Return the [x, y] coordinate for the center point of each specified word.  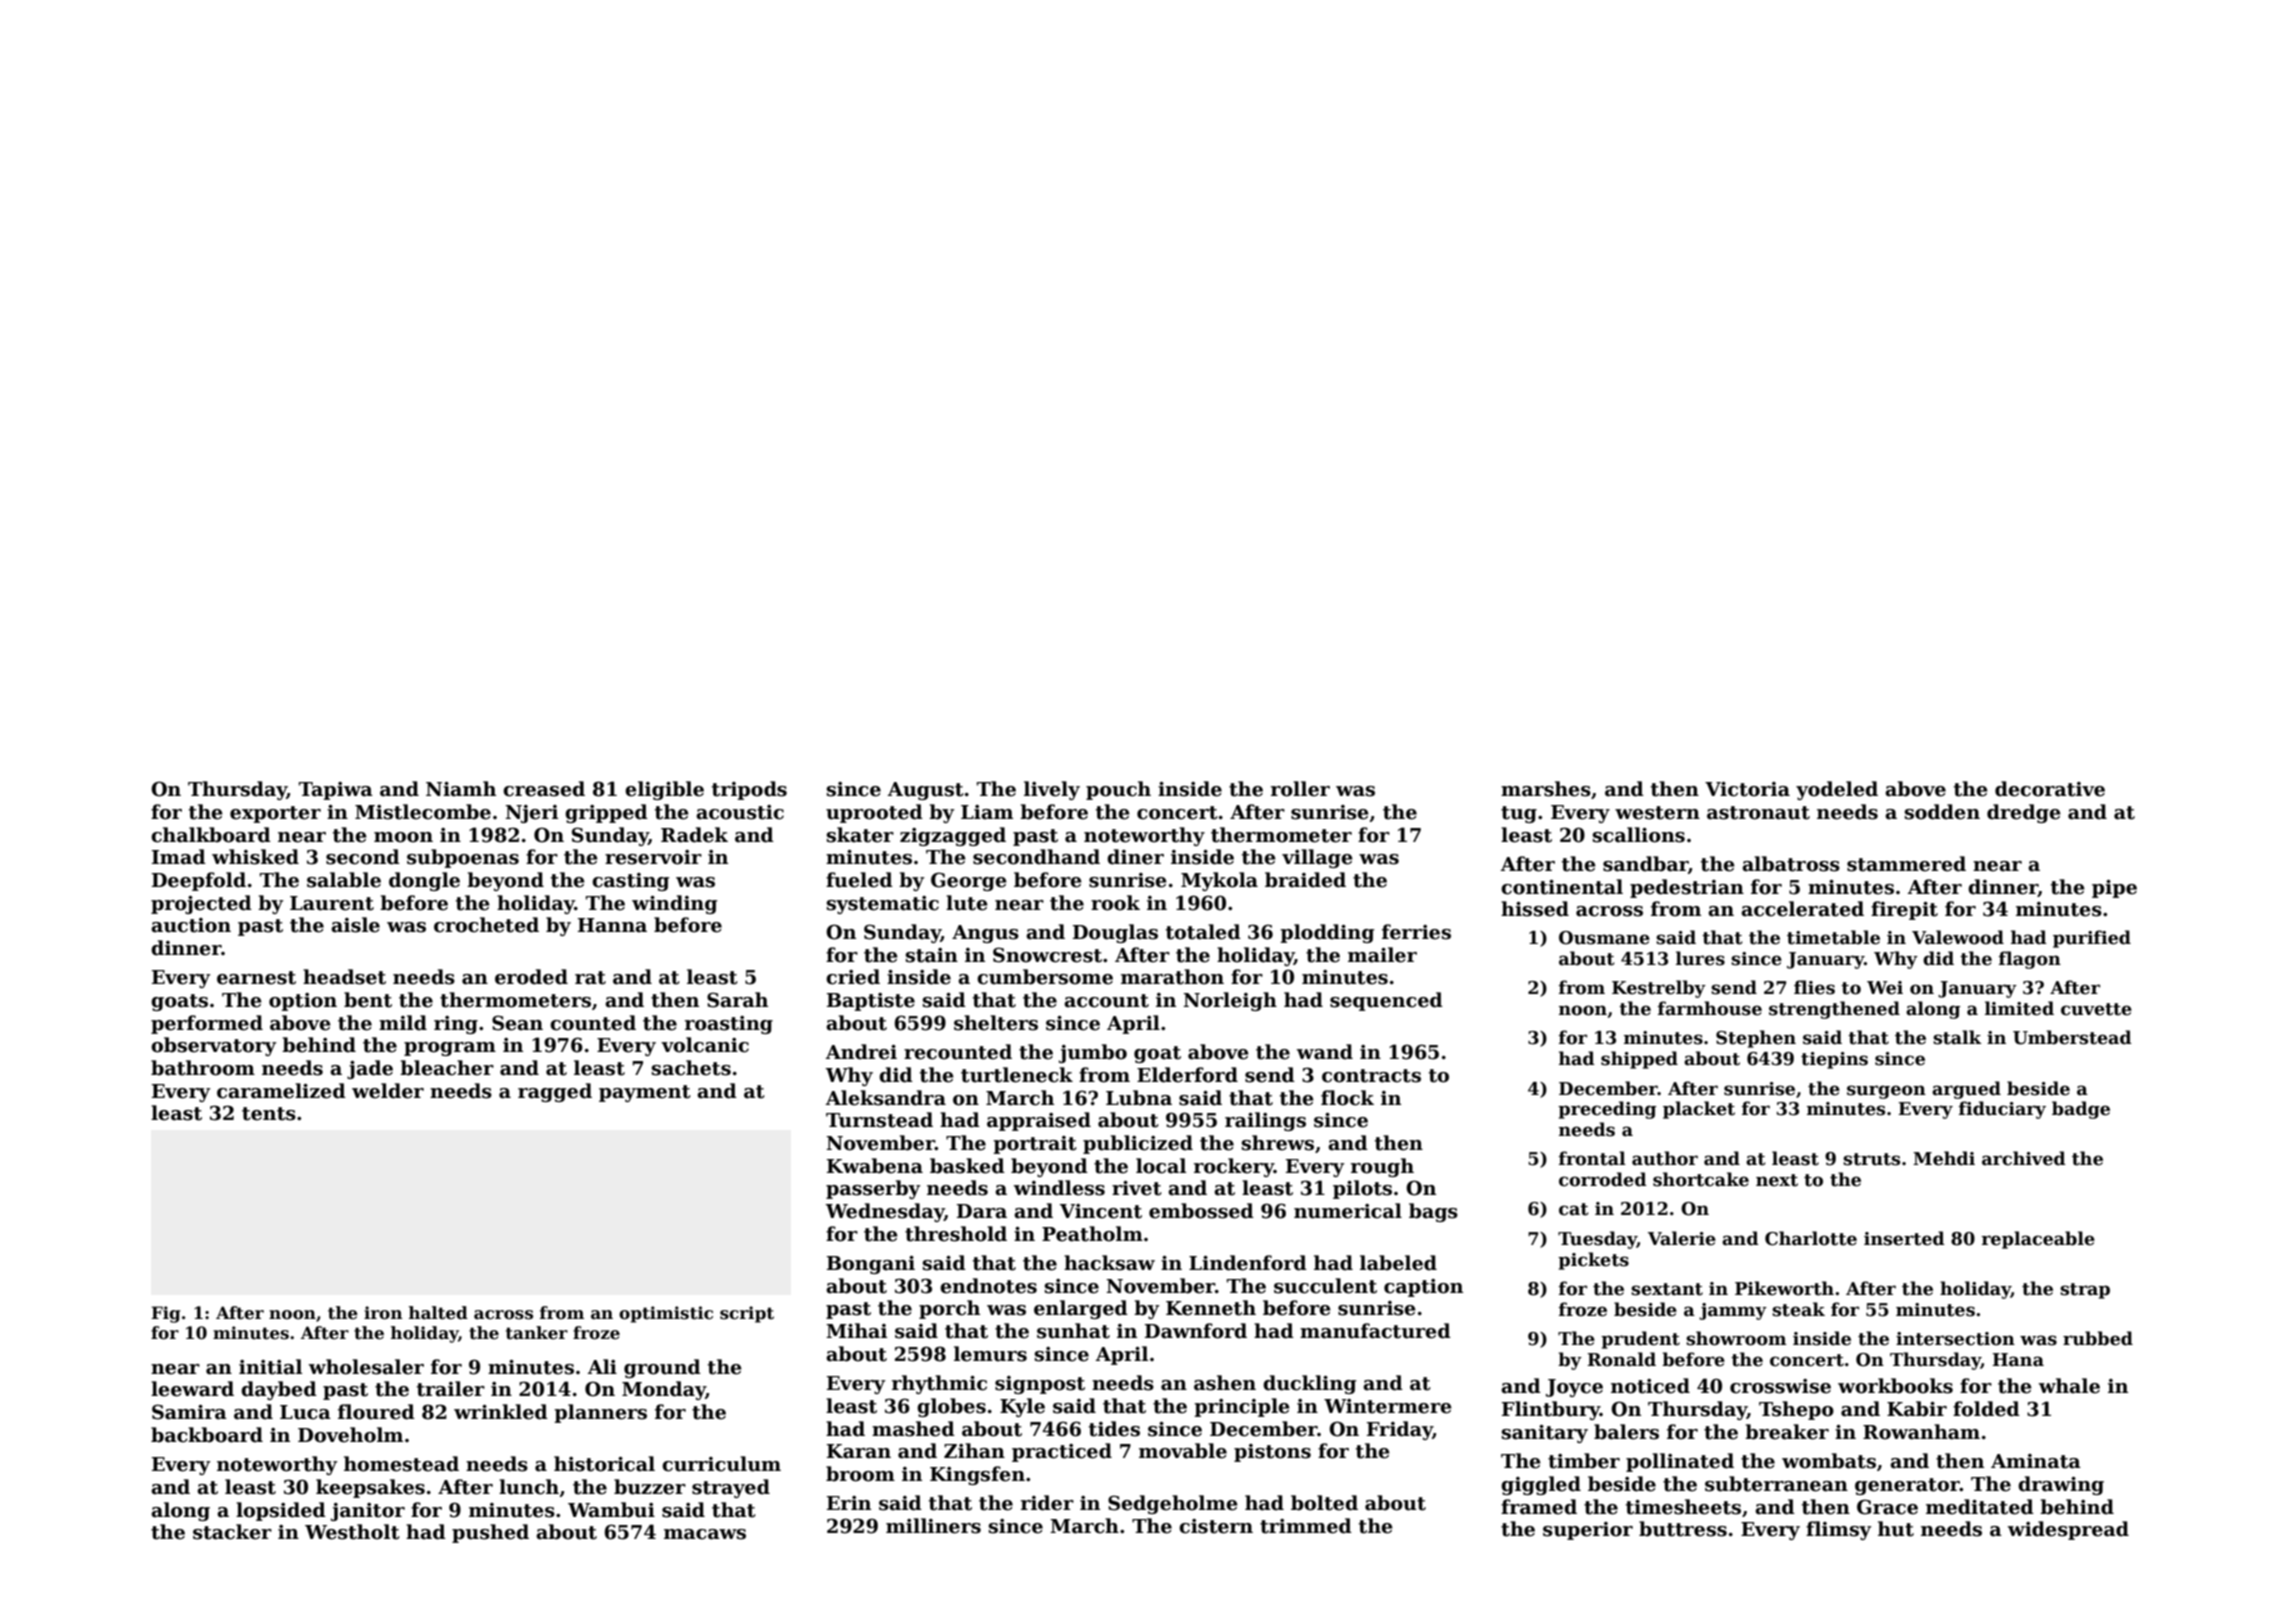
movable [1183, 1451]
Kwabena [875, 1166]
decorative [2050, 789]
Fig [165, 1314]
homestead [401, 1464]
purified [2092, 939]
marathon [1172, 977]
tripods [749, 790]
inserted [1904, 1238]
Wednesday [884, 1212]
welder [388, 1091]
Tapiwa [336, 791]
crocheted [486, 925]
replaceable [2038, 1240]
